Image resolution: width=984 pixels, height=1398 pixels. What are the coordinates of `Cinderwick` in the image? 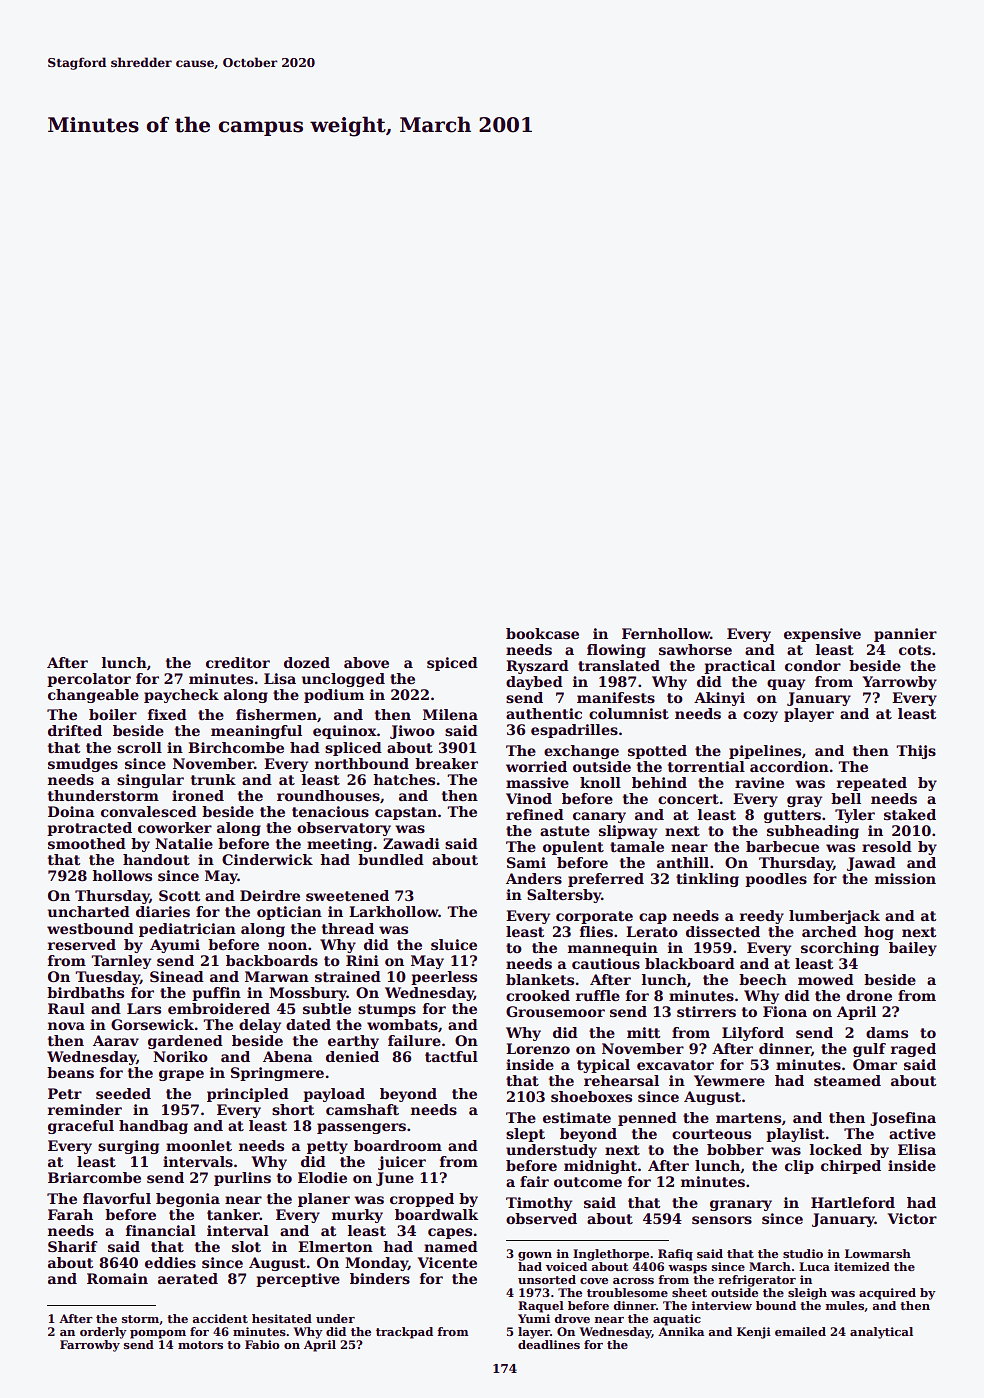 It's located at (267, 859).
